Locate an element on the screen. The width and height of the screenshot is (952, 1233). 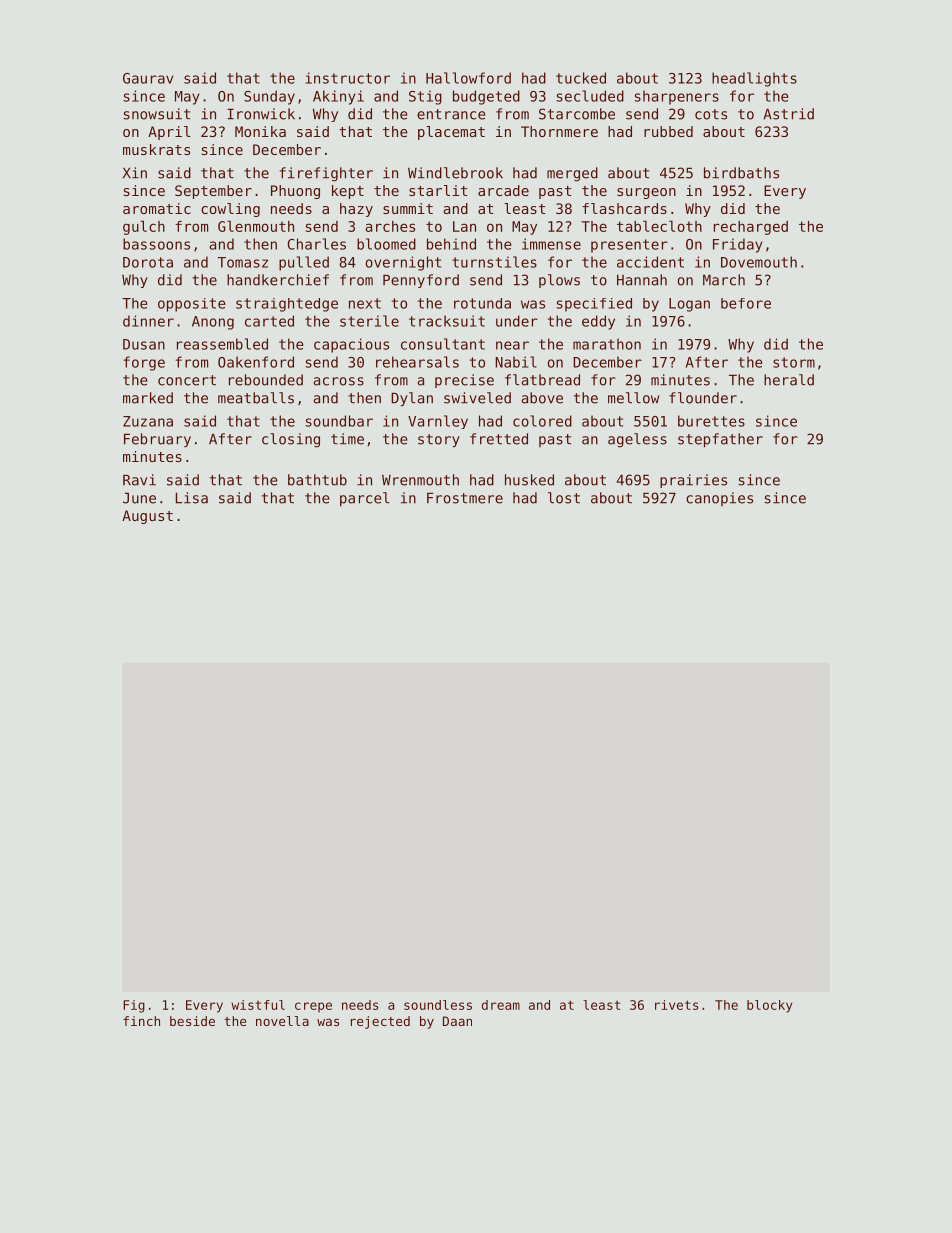
headlights is located at coordinates (754, 79).
